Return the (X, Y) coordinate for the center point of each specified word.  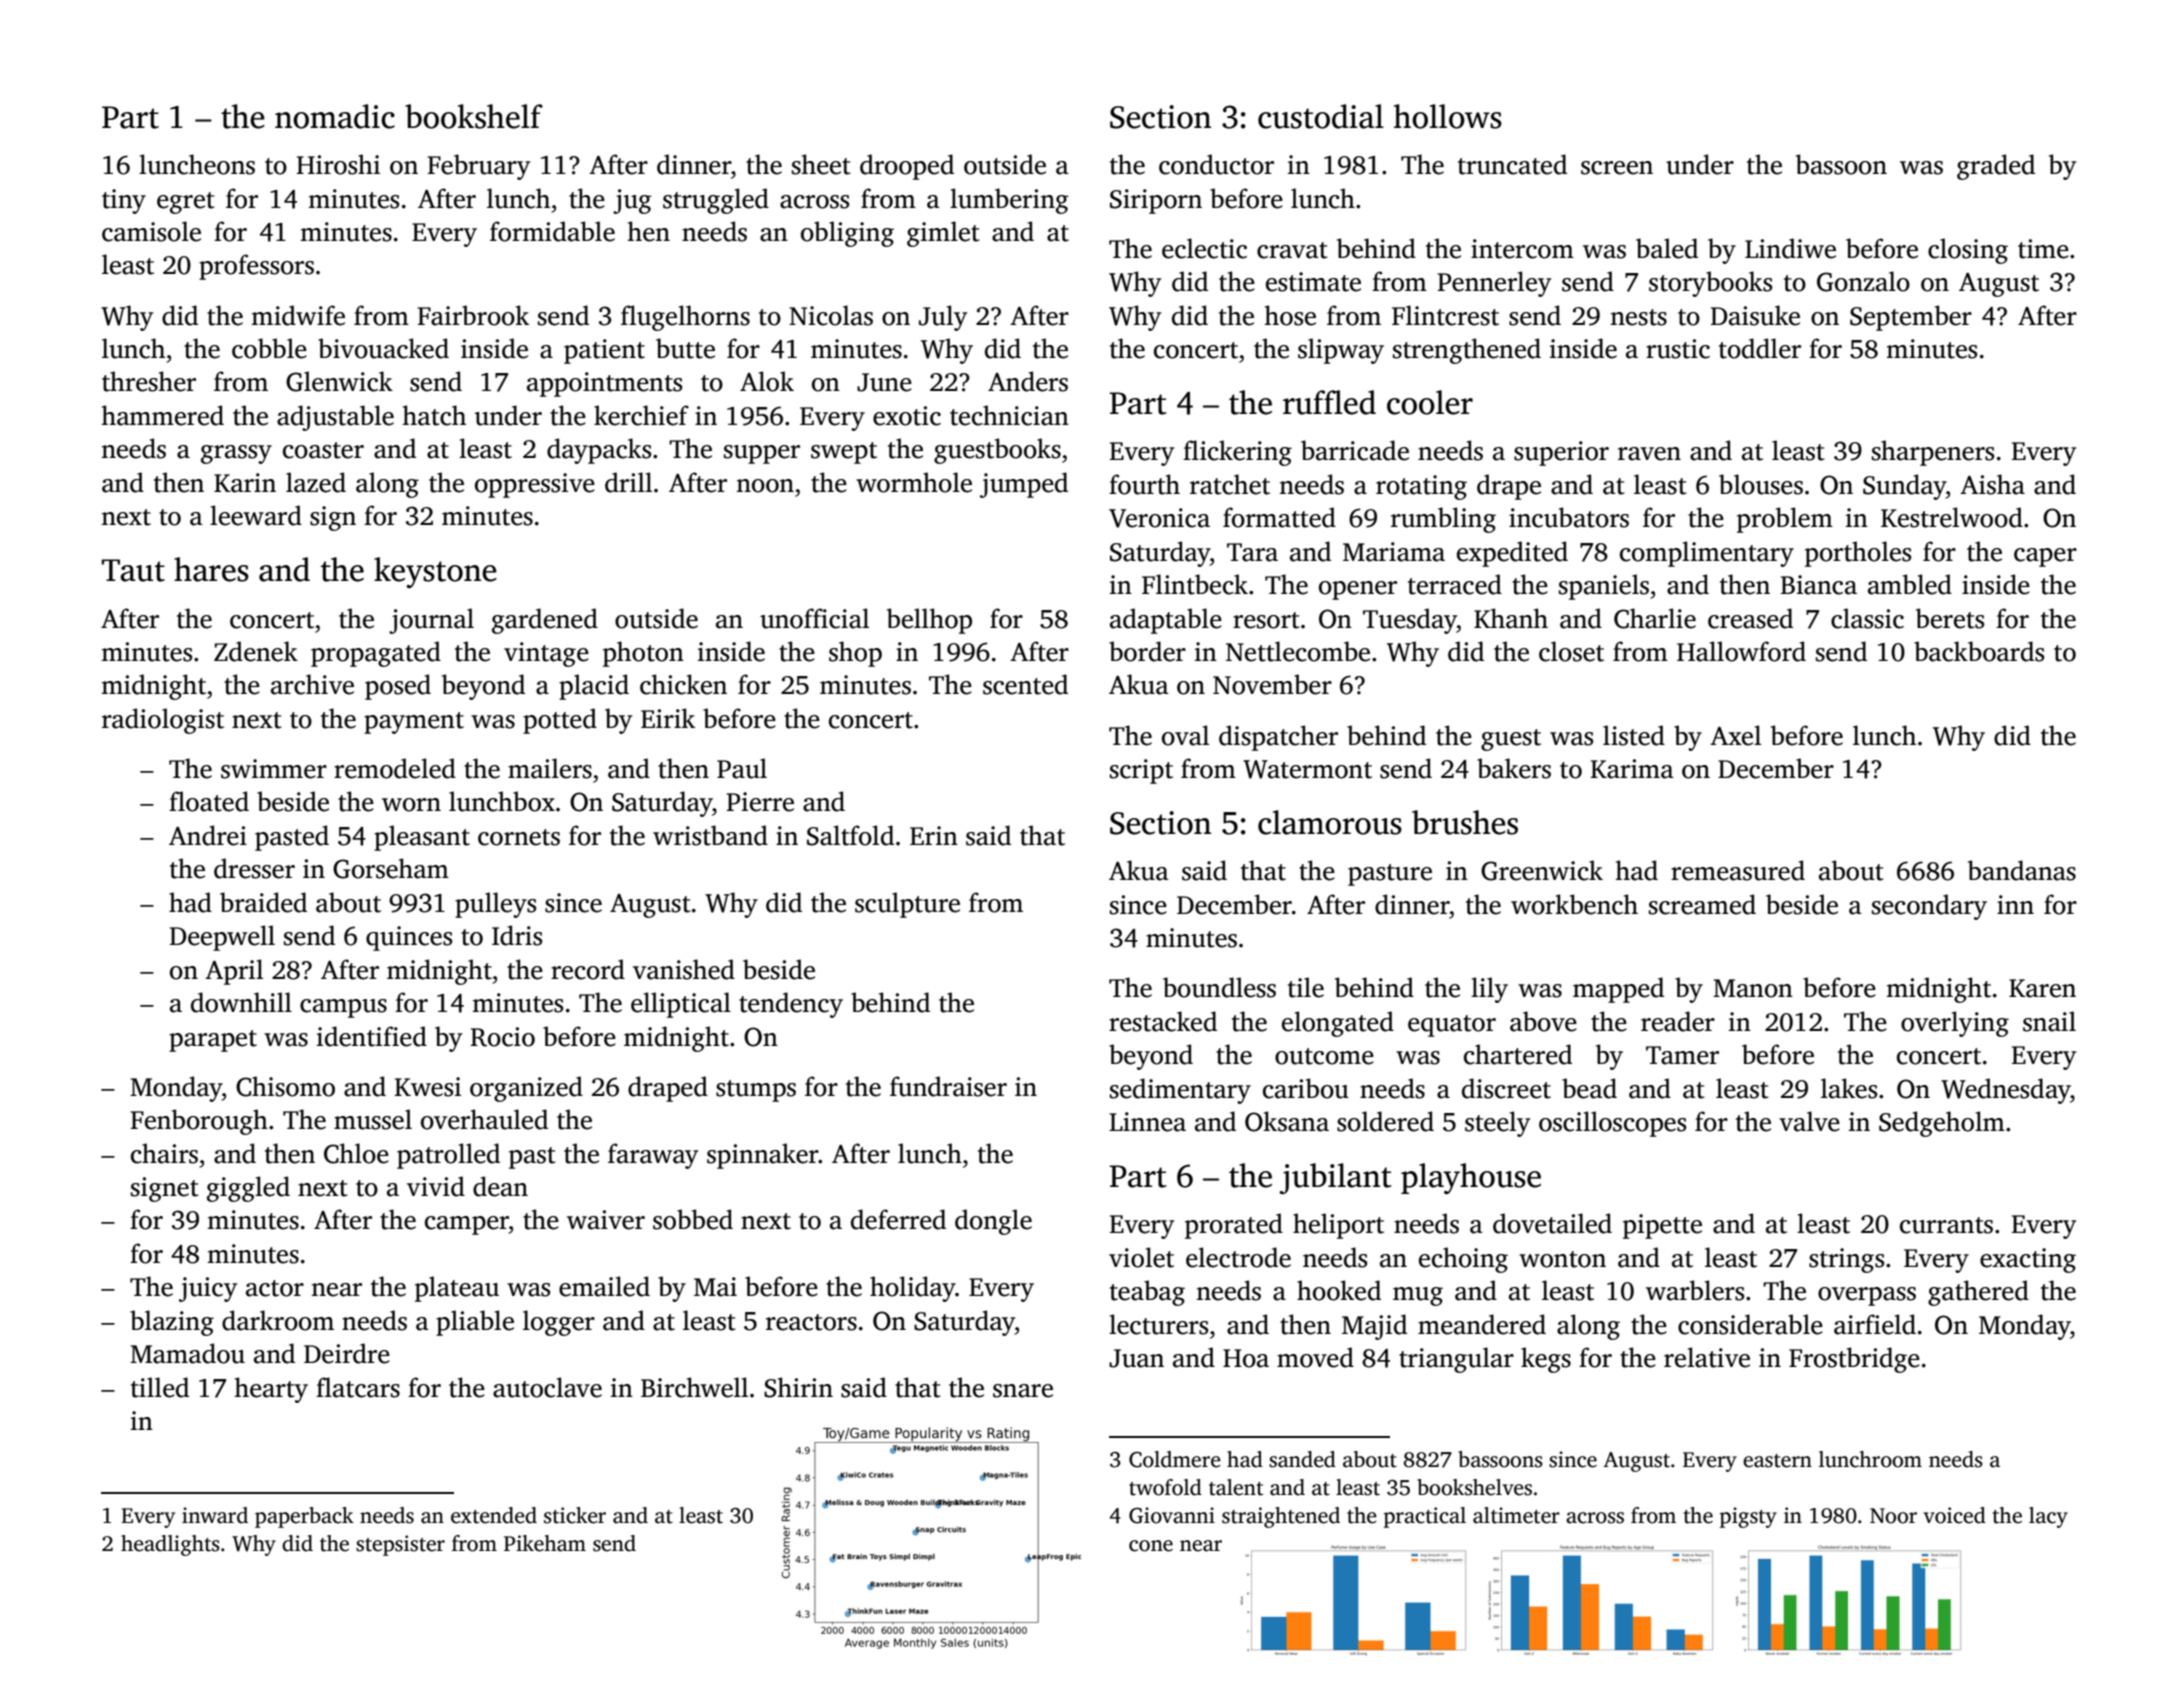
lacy (2048, 1517)
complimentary (1707, 554)
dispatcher (1278, 738)
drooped (907, 167)
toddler (1760, 348)
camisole (151, 231)
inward (215, 1515)
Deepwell (222, 938)
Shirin (798, 1387)
